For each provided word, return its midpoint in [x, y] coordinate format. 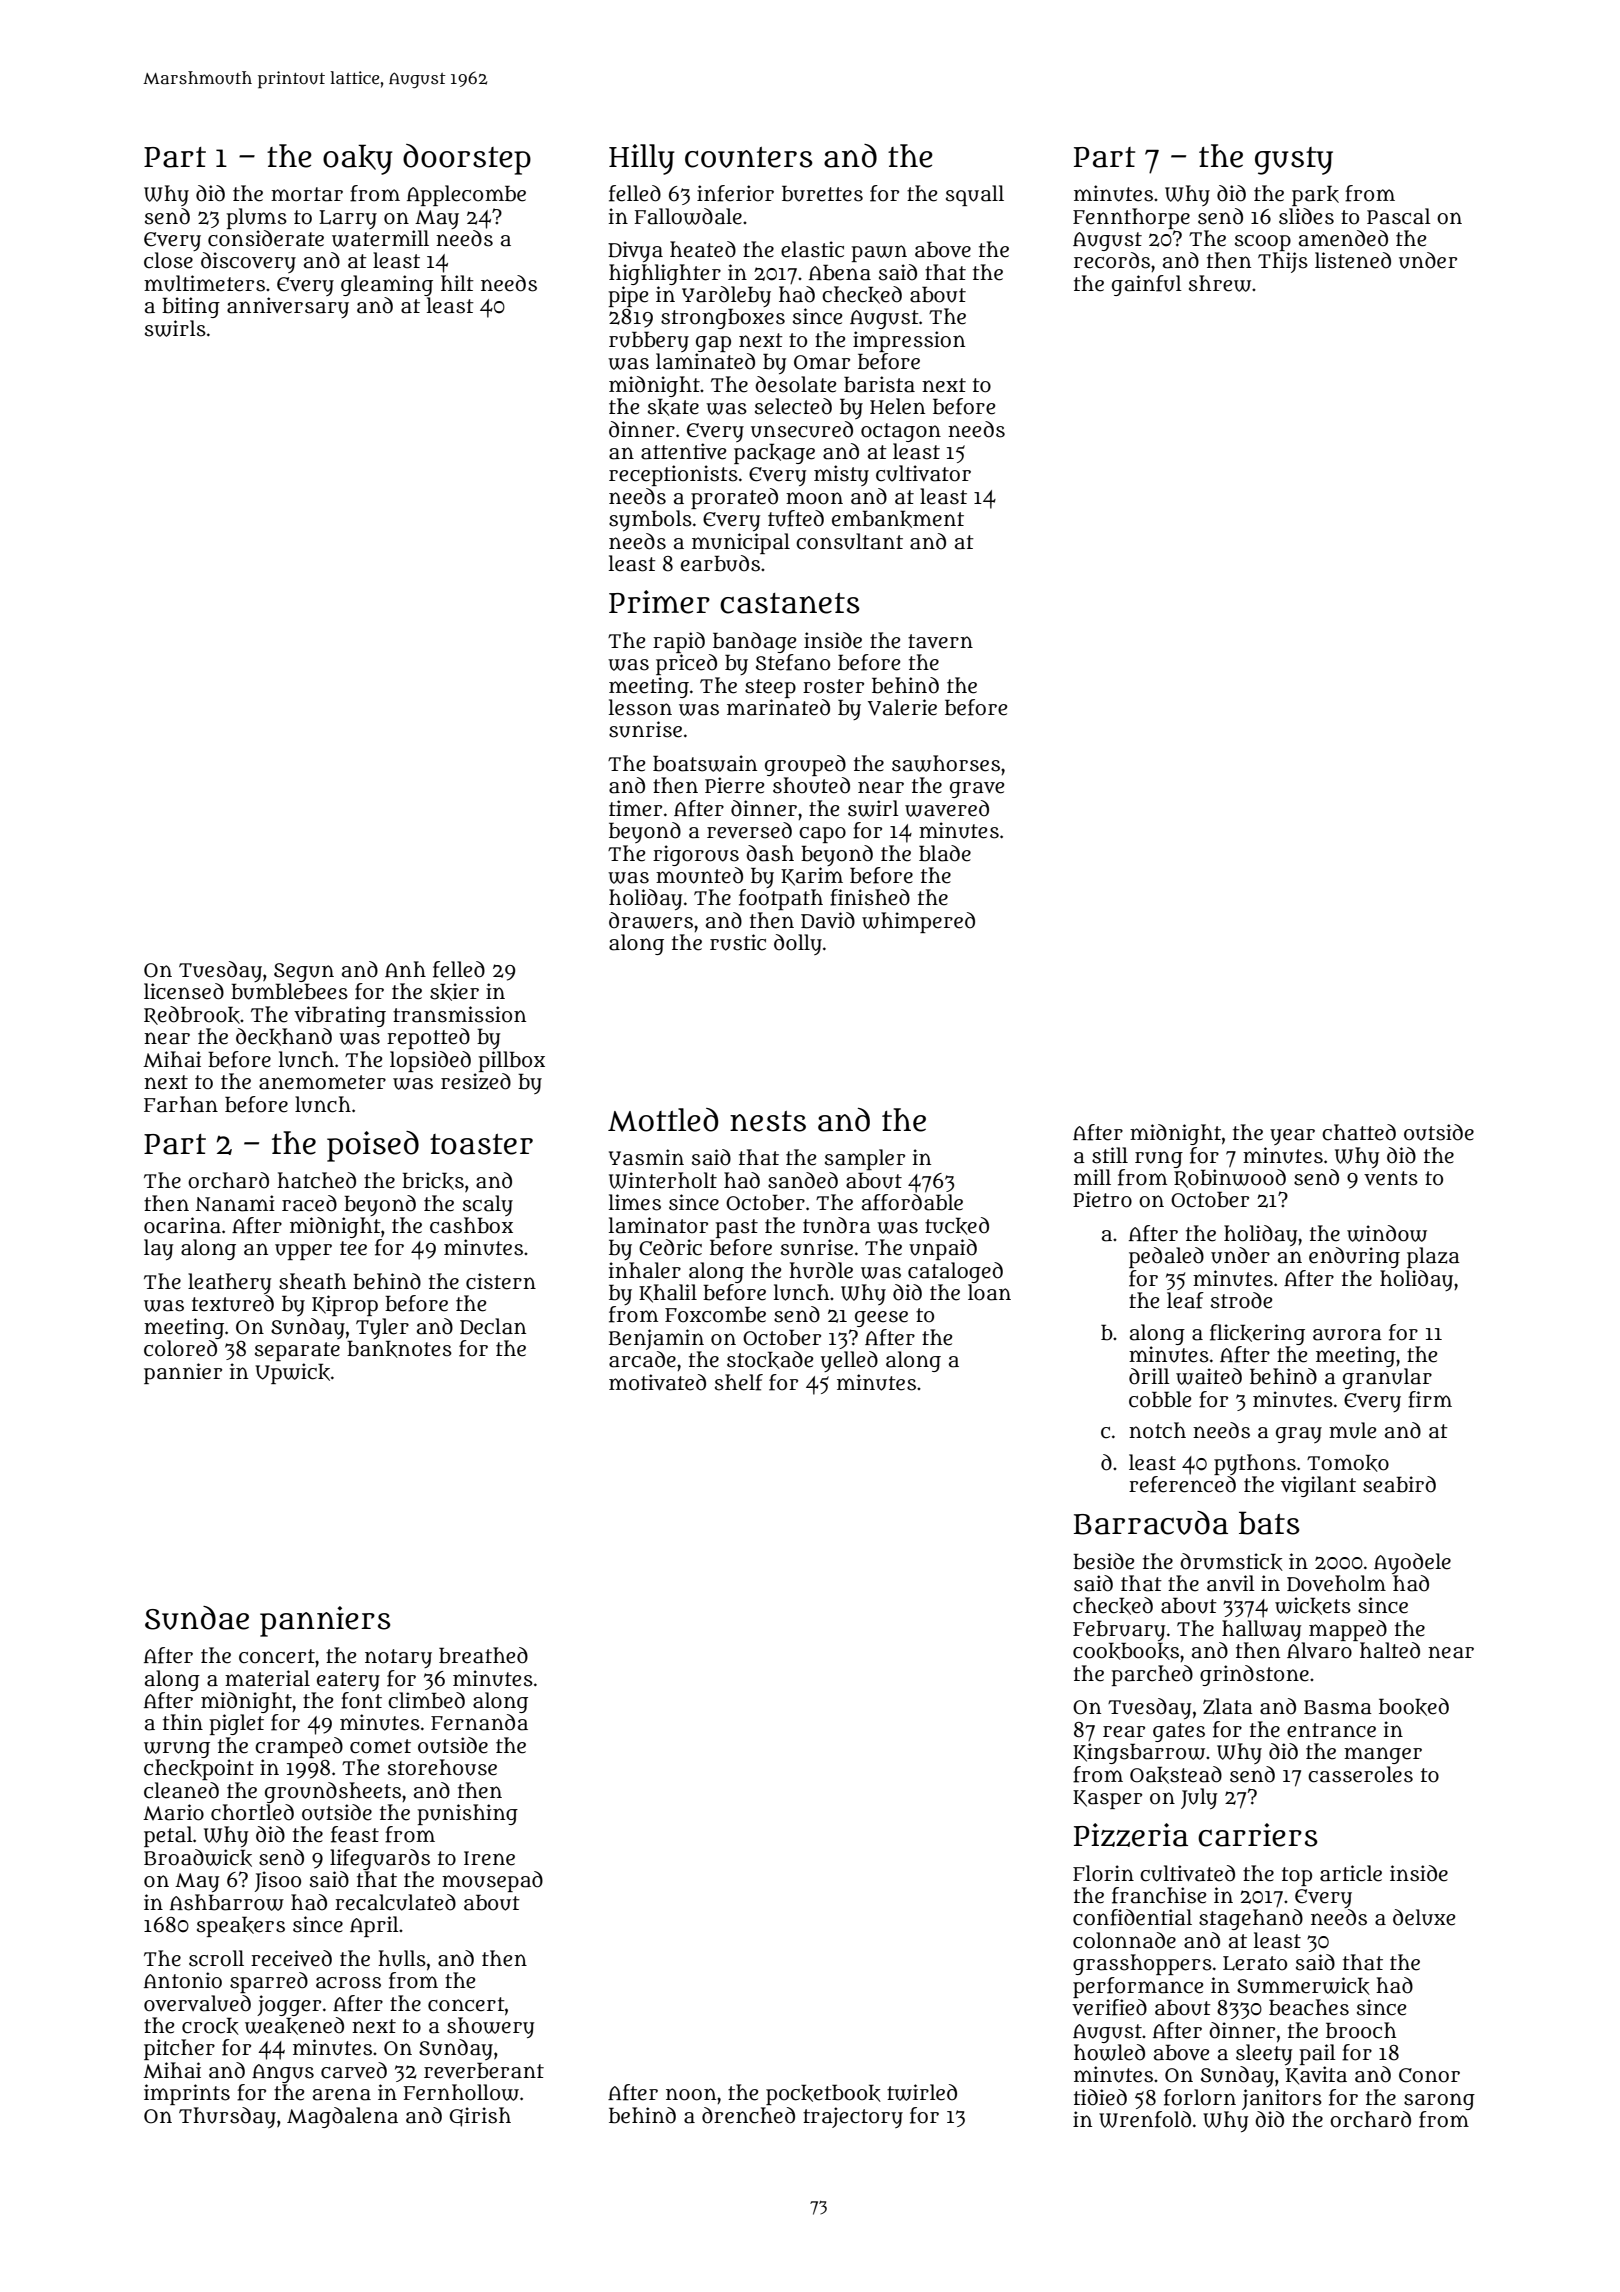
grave [977, 790]
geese [881, 1319]
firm [1430, 1399]
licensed [184, 991]
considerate [266, 238]
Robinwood [1230, 1178]
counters [749, 157]
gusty [1294, 161]
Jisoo [278, 1881]
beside [1103, 1561]
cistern [501, 1281]
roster [833, 686]
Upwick [292, 1373]
